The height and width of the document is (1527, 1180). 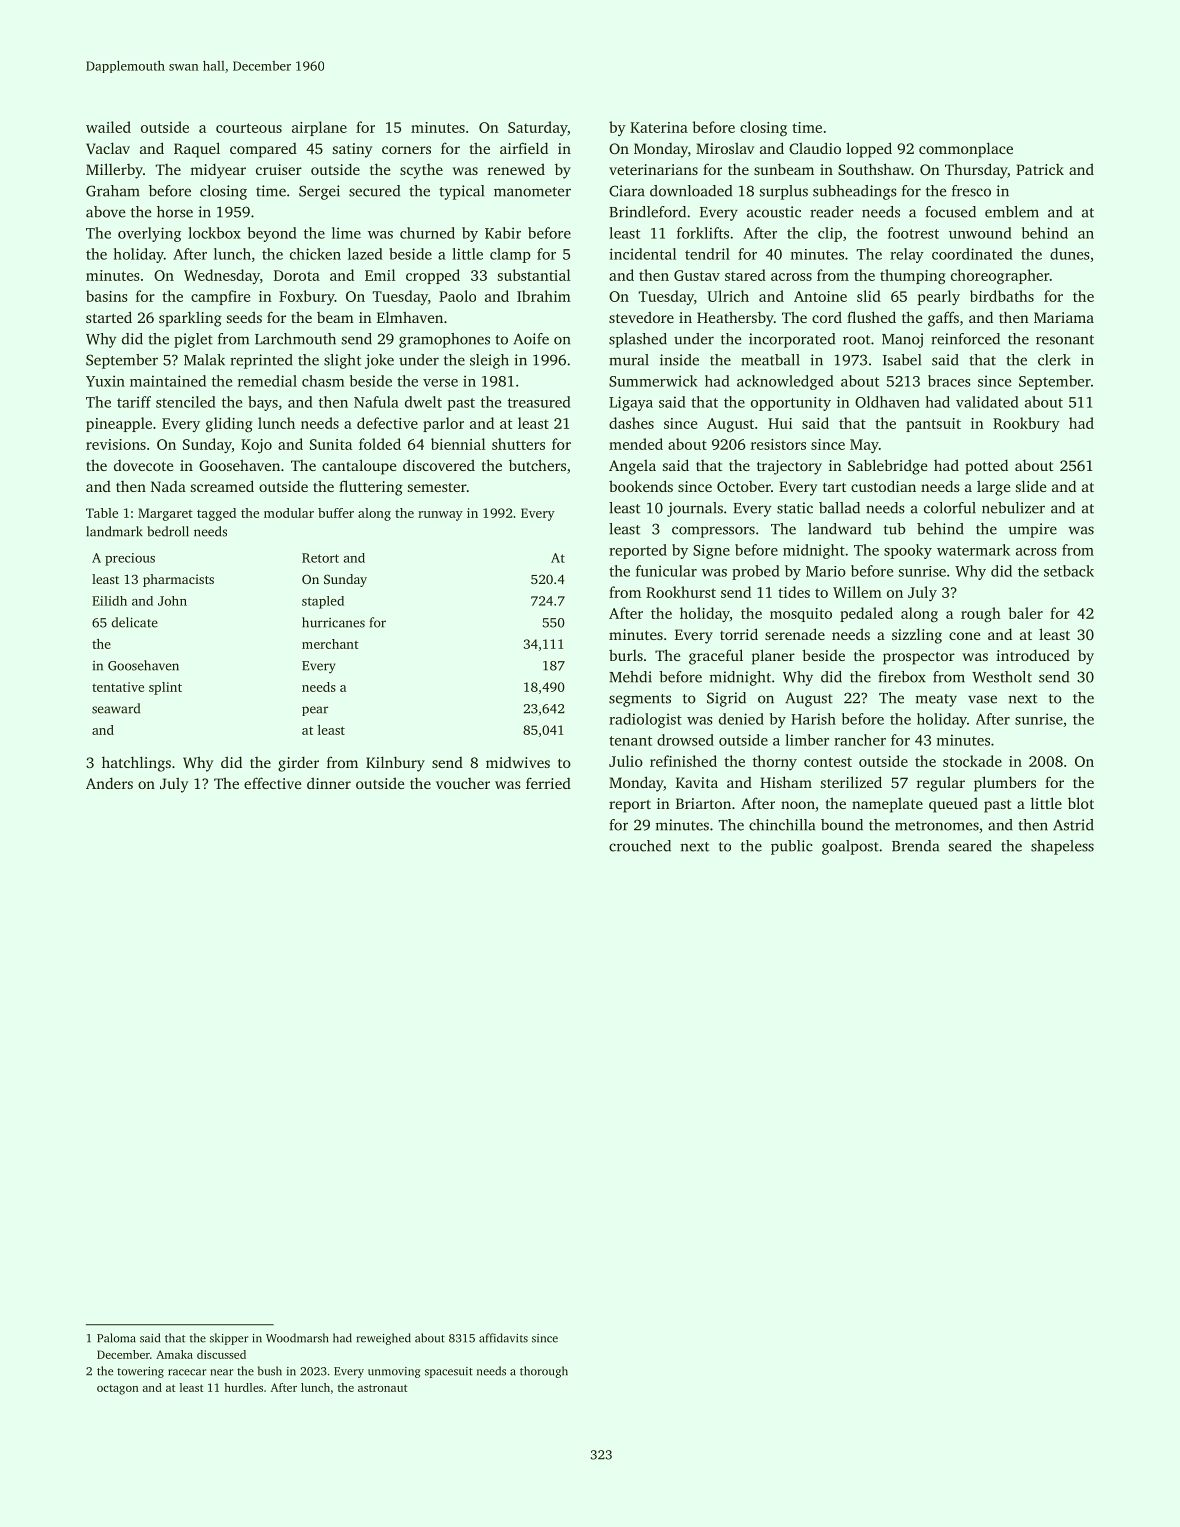 I want to click on affidavits, so click(x=503, y=1338).
